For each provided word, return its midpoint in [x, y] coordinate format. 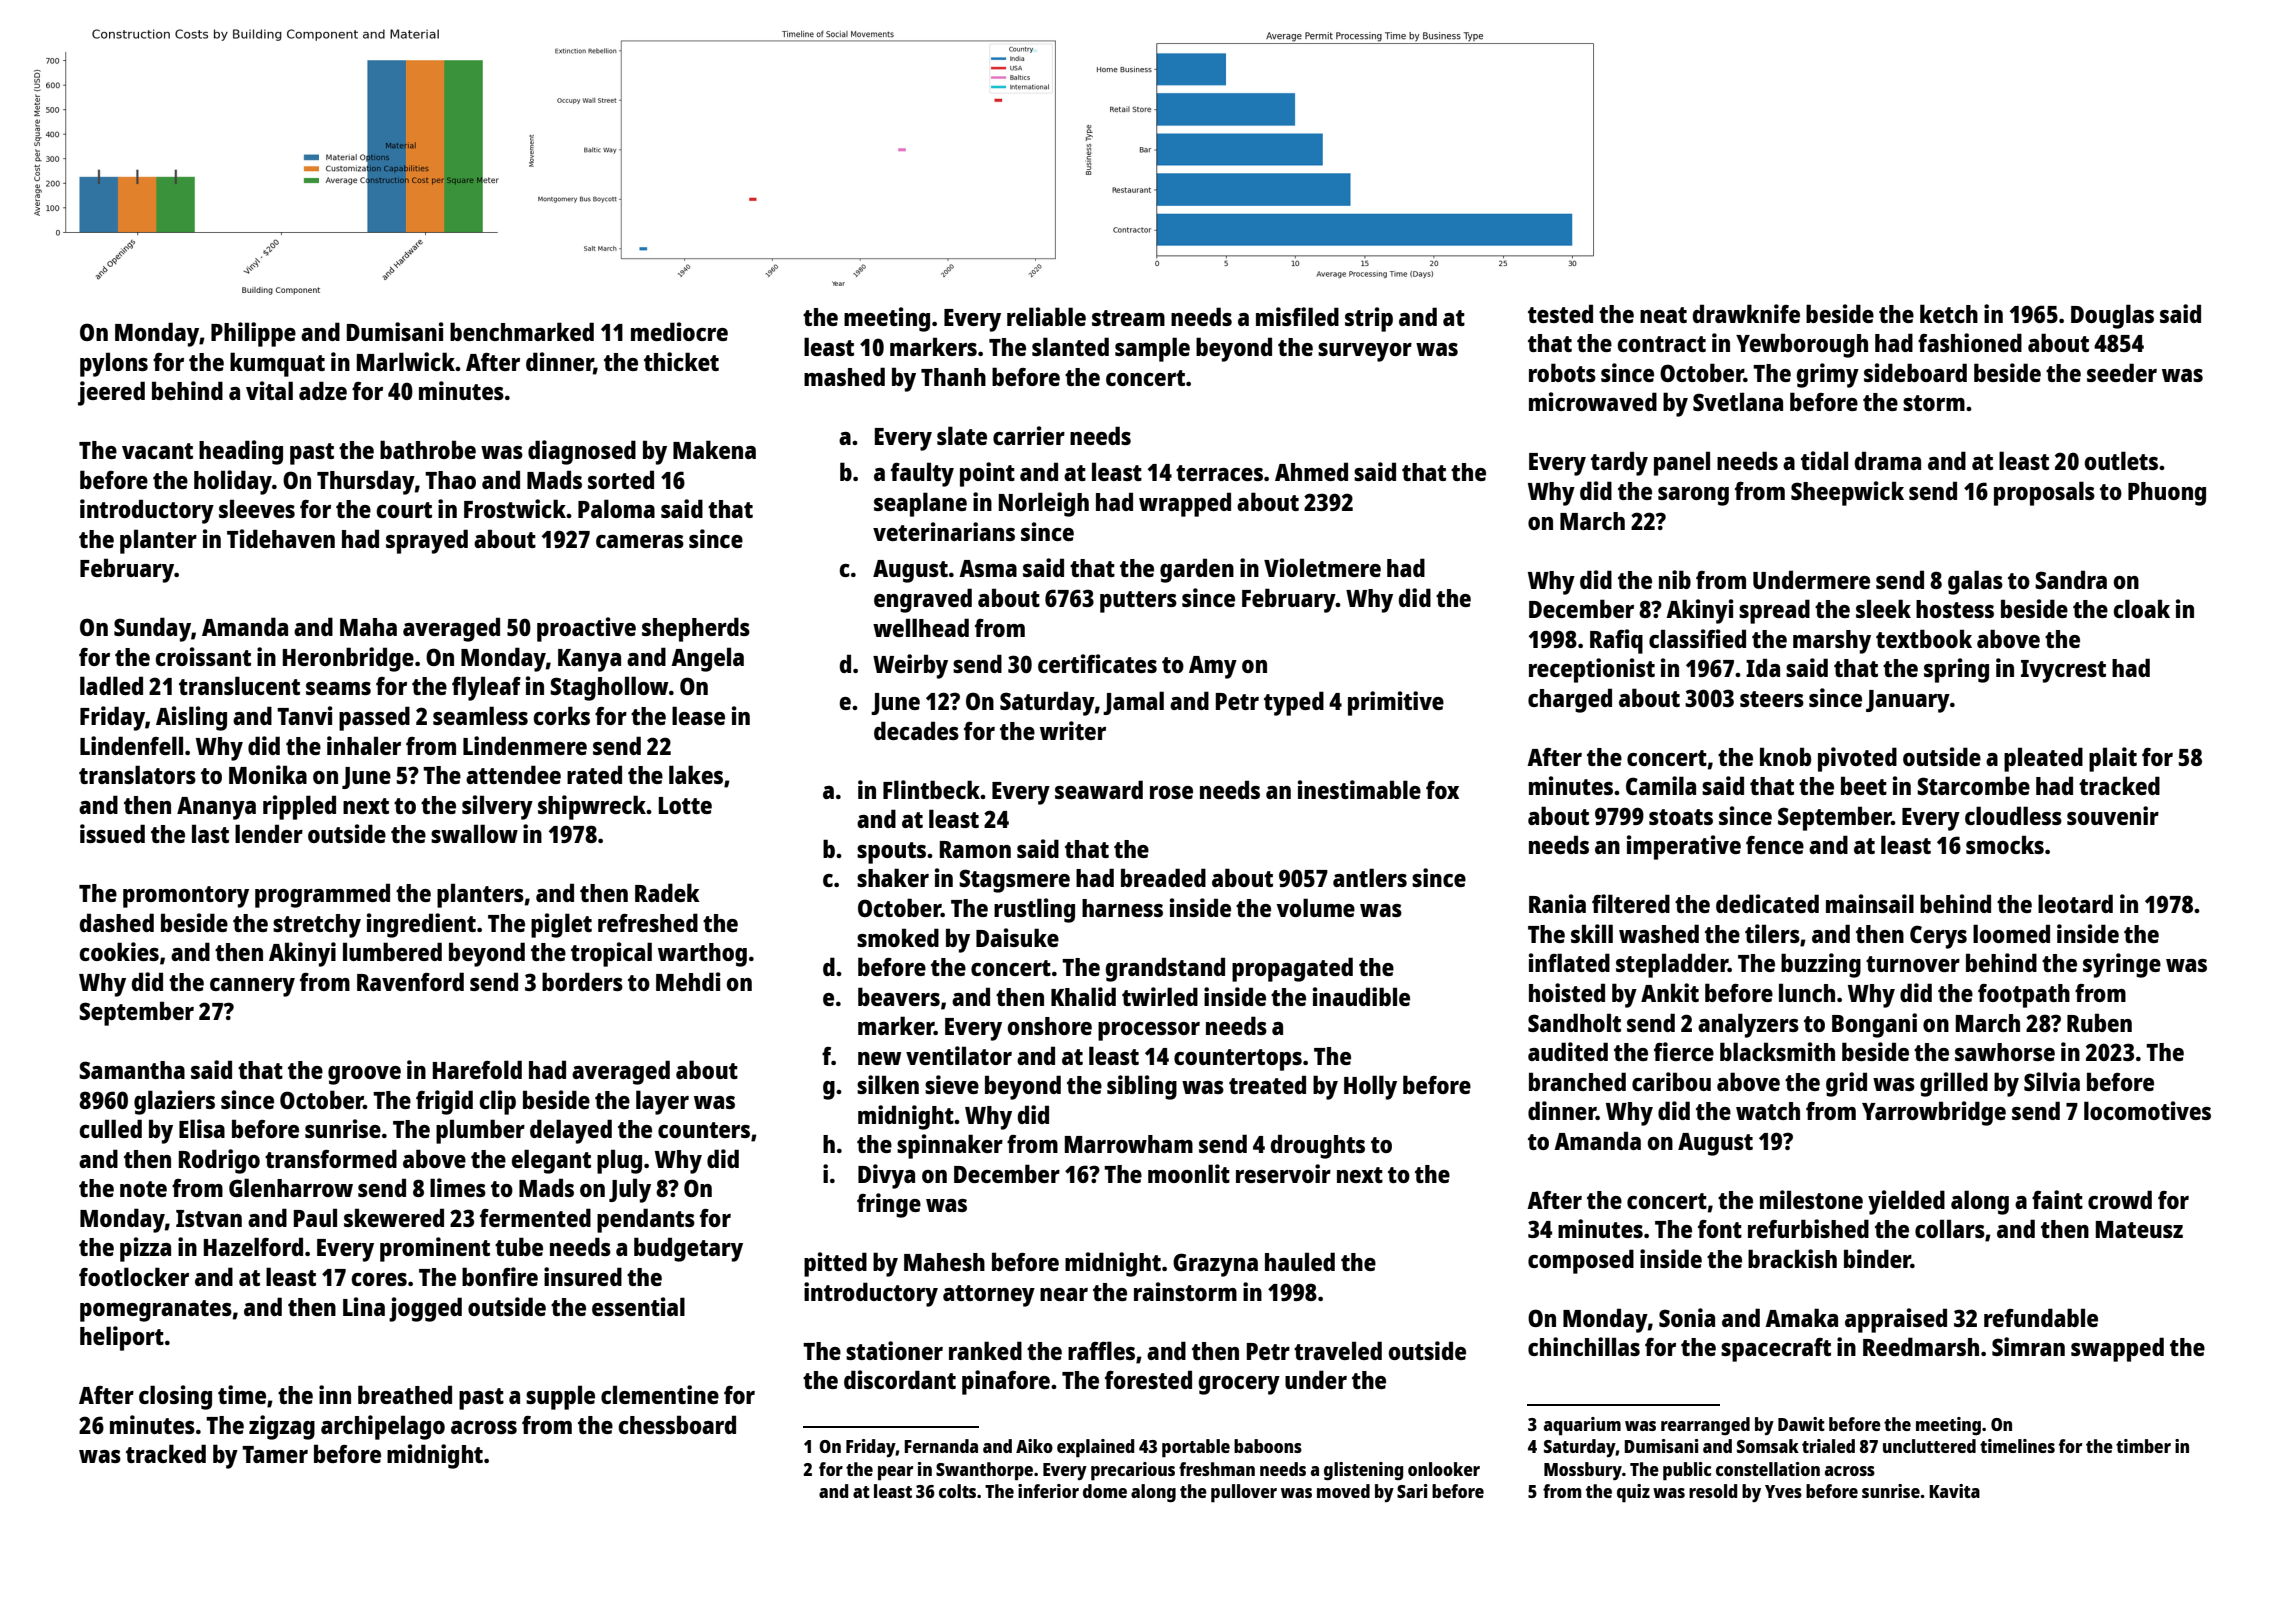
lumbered [392, 951]
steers [1772, 699]
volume [1315, 907]
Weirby [910, 666]
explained [1095, 1448]
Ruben [2099, 1022]
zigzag [282, 1427]
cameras [640, 541]
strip [1369, 319]
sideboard [1915, 372]
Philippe [253, 334]
